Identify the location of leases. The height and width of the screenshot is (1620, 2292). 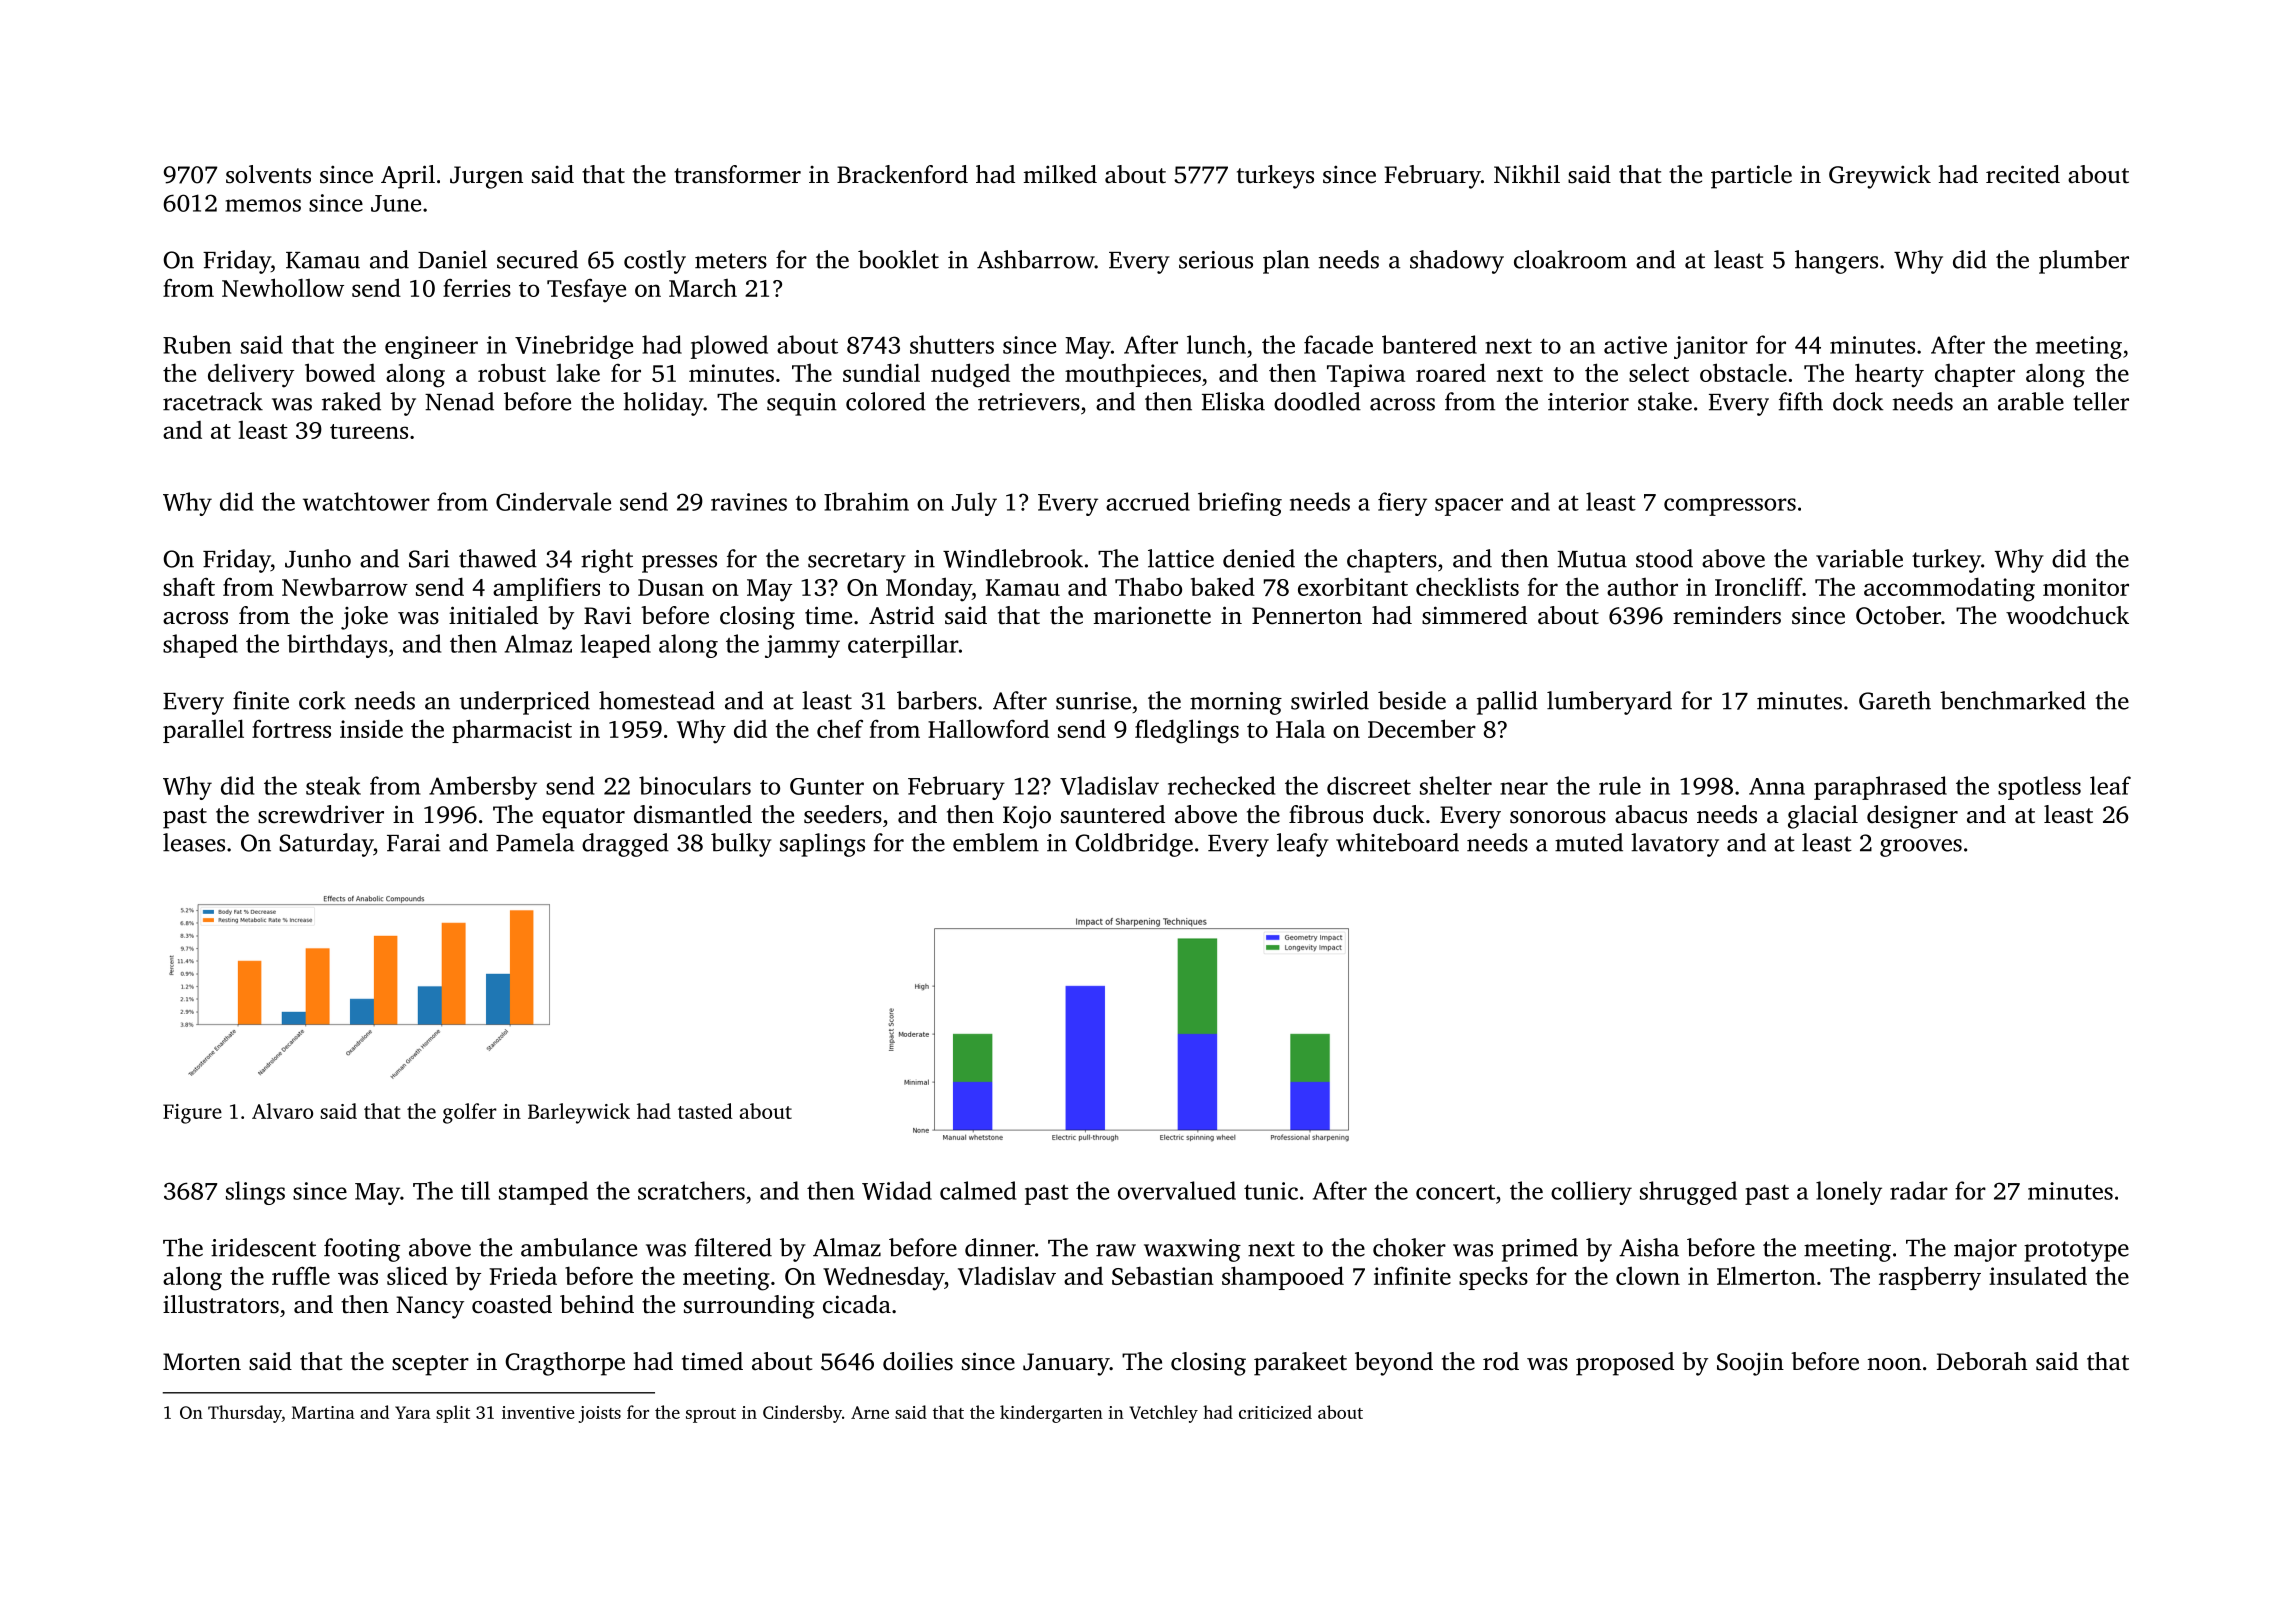
(194, 842).
